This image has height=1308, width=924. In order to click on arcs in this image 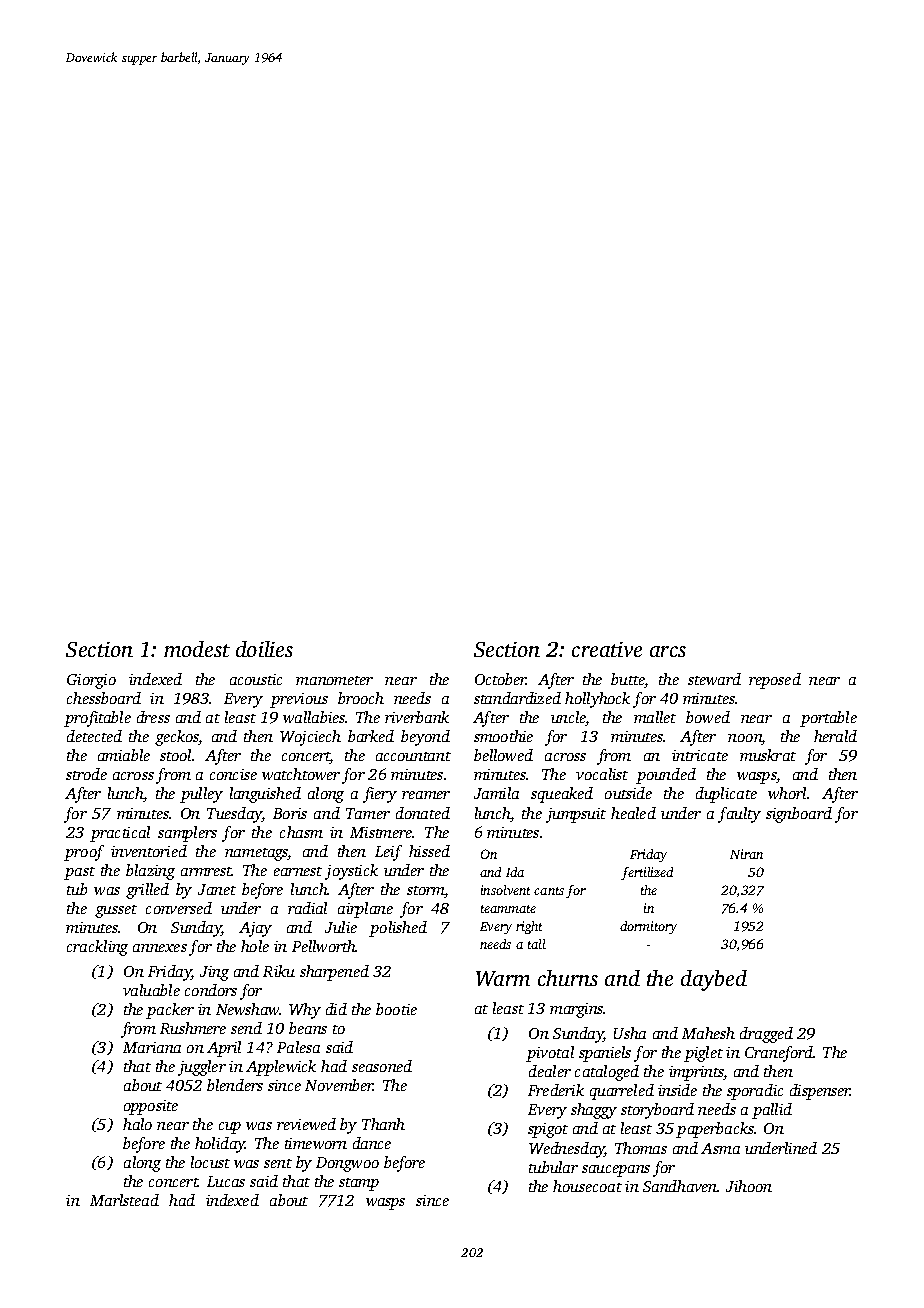, I will do `click(668, 651)`.
